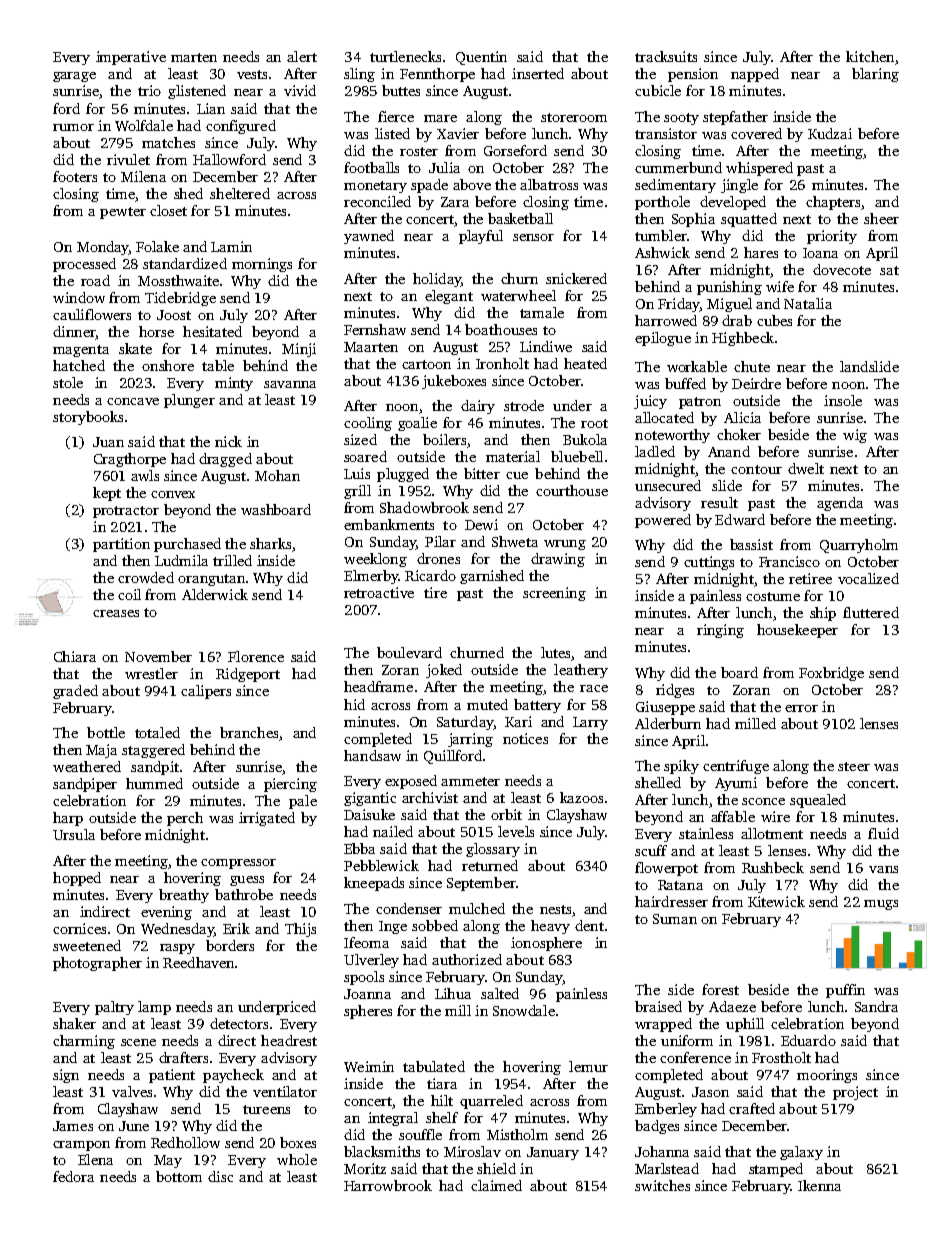 This image has width=952, height=1233. I want to click on Wolfdale, so click(144, 125).
